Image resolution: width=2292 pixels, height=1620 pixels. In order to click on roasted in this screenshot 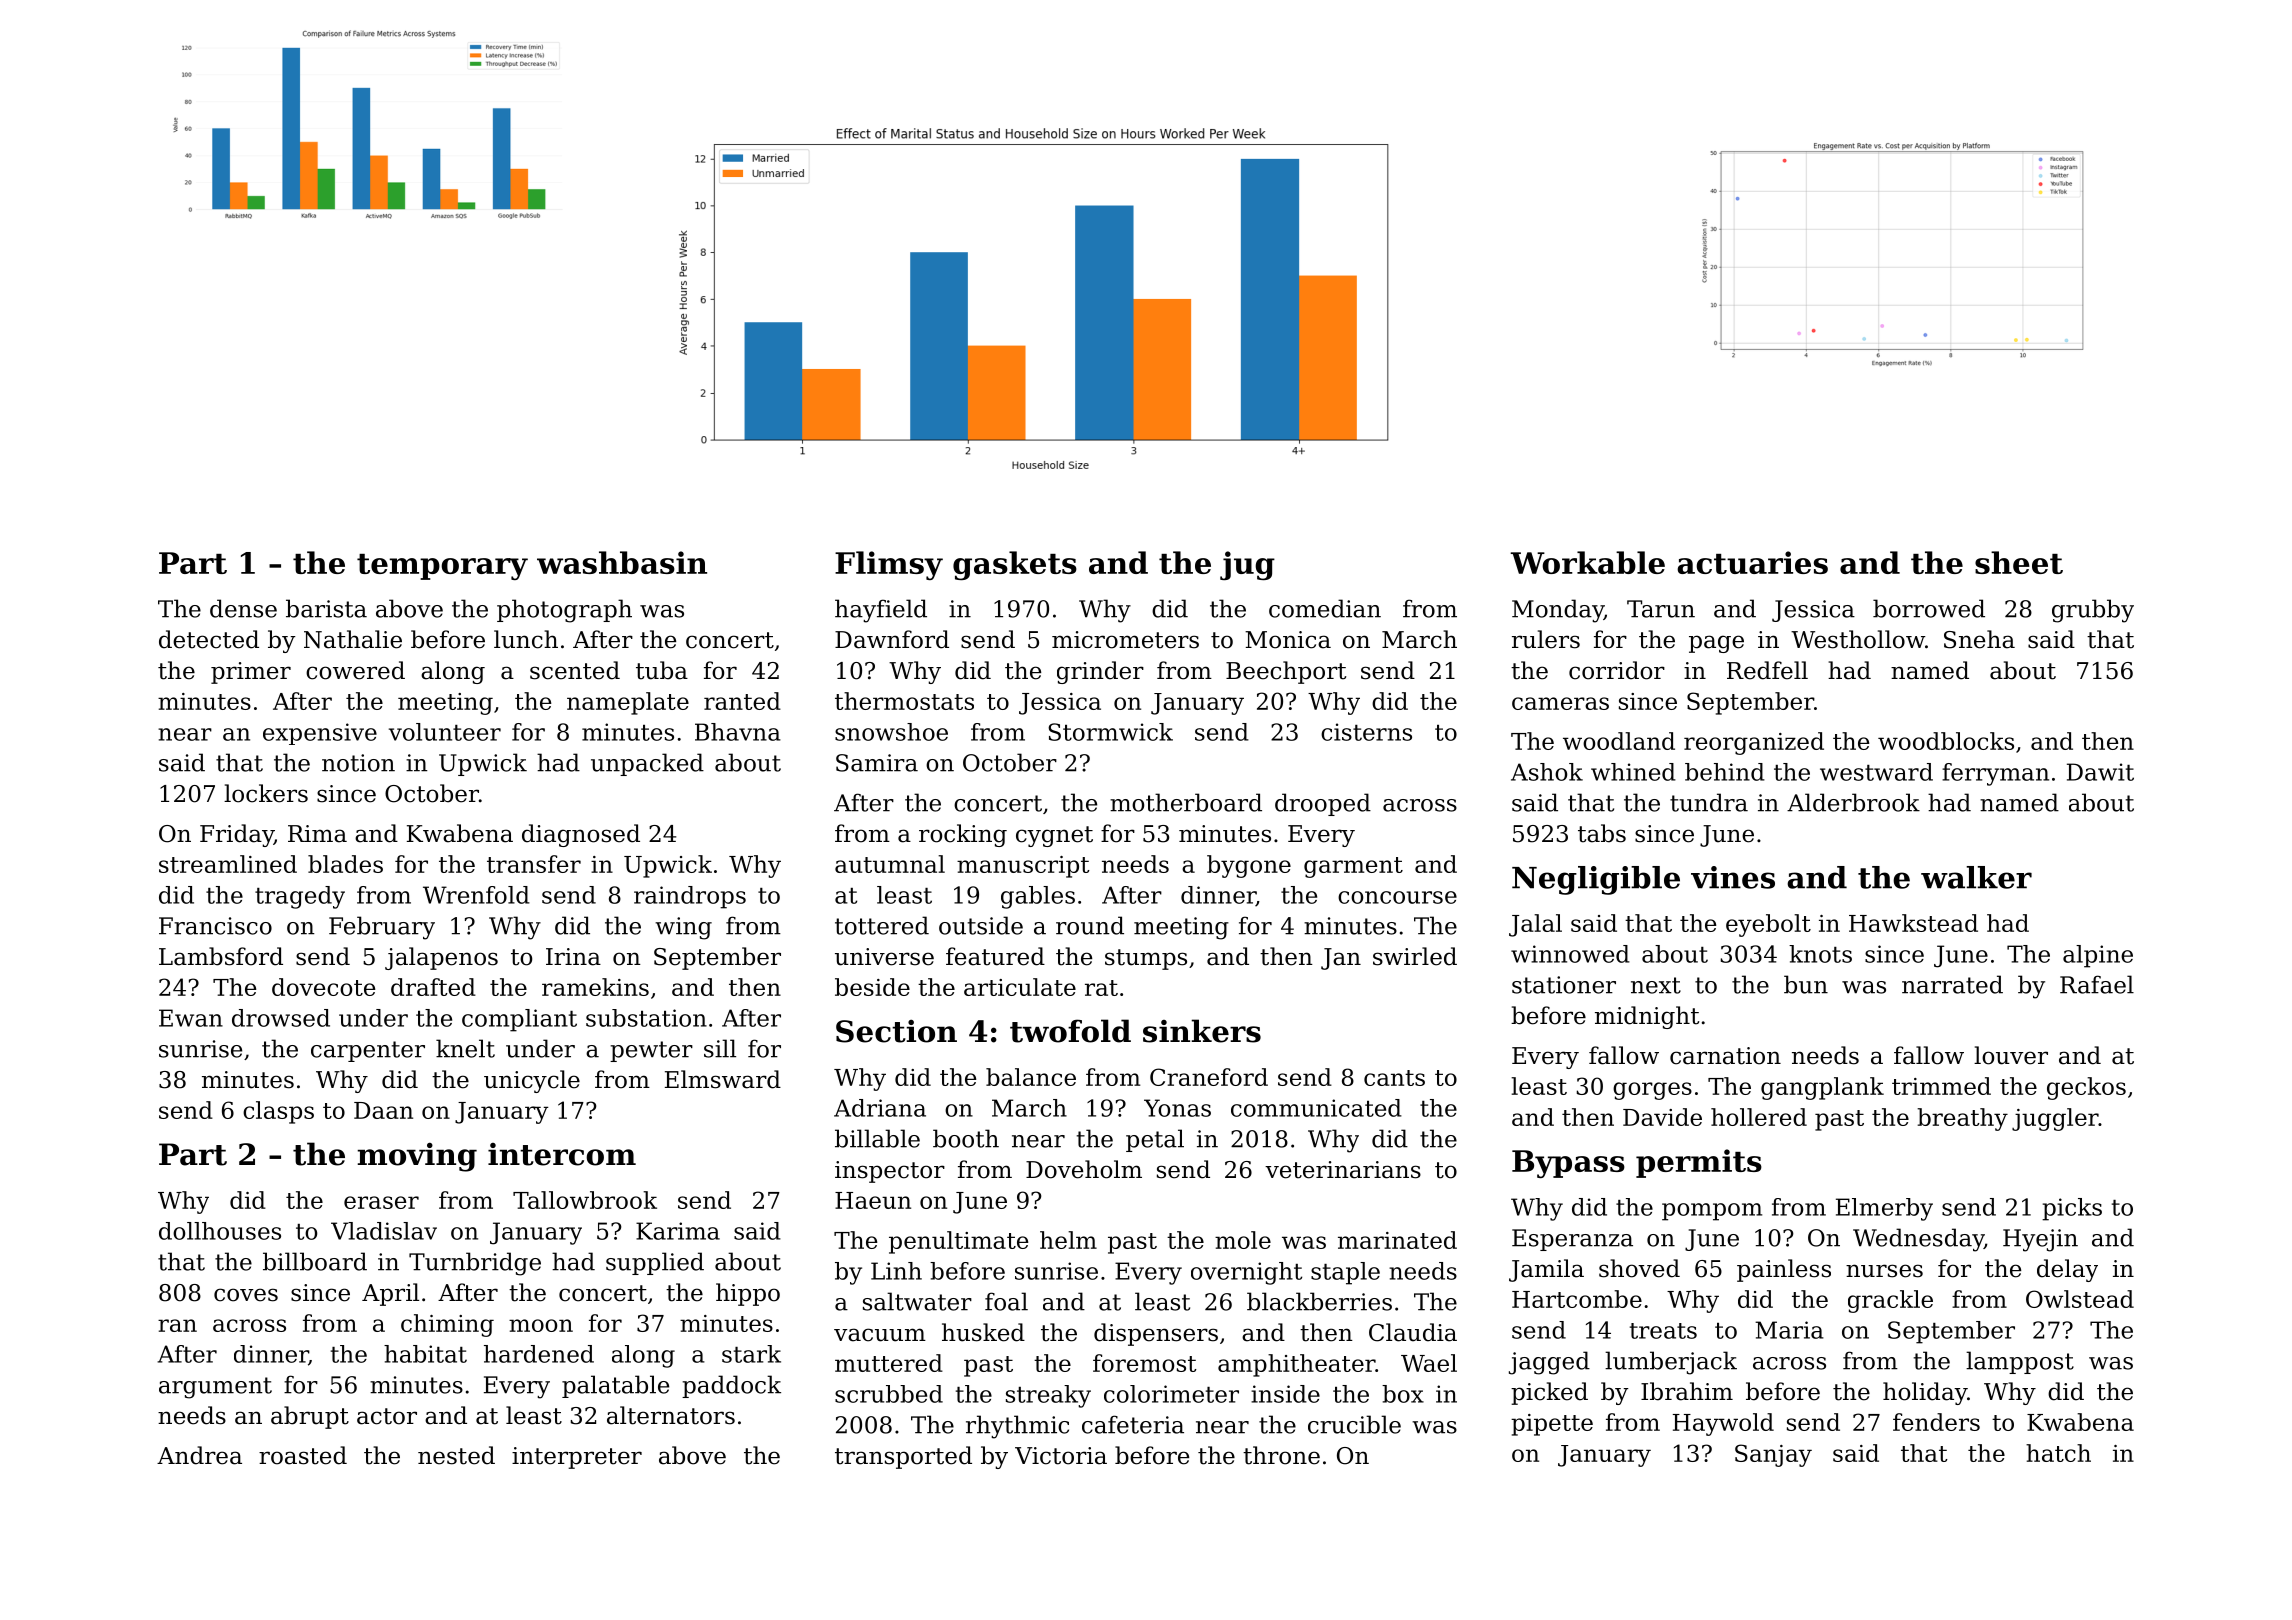, I will do `click(303, 1455)`.
